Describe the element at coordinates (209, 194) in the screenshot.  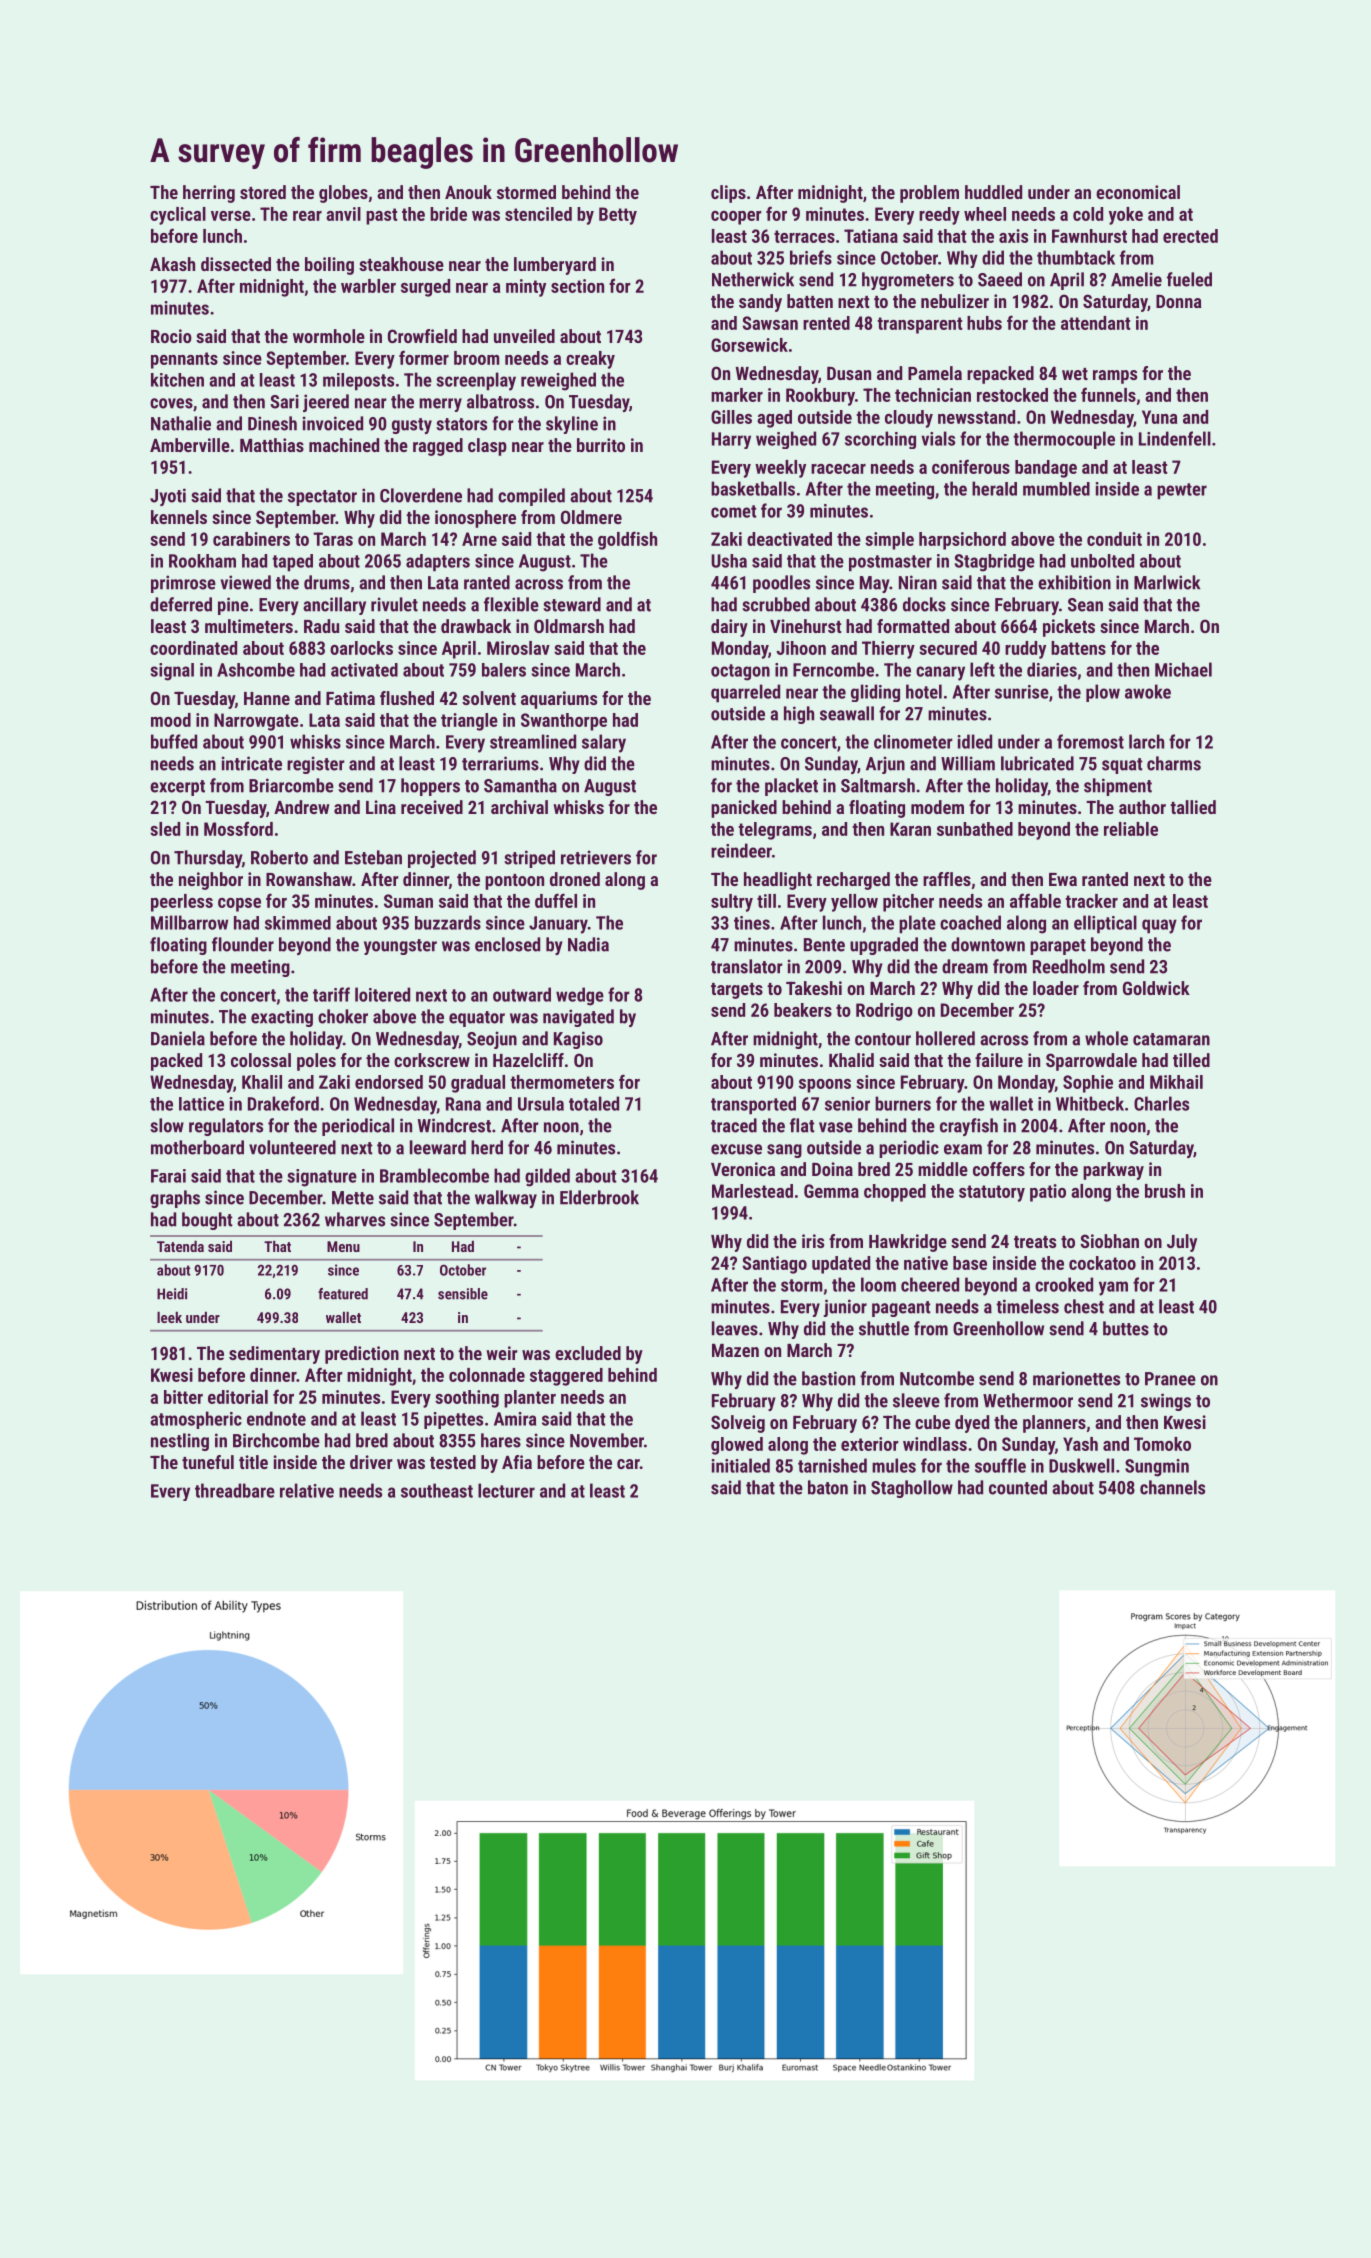
I see `herring` at that location.
